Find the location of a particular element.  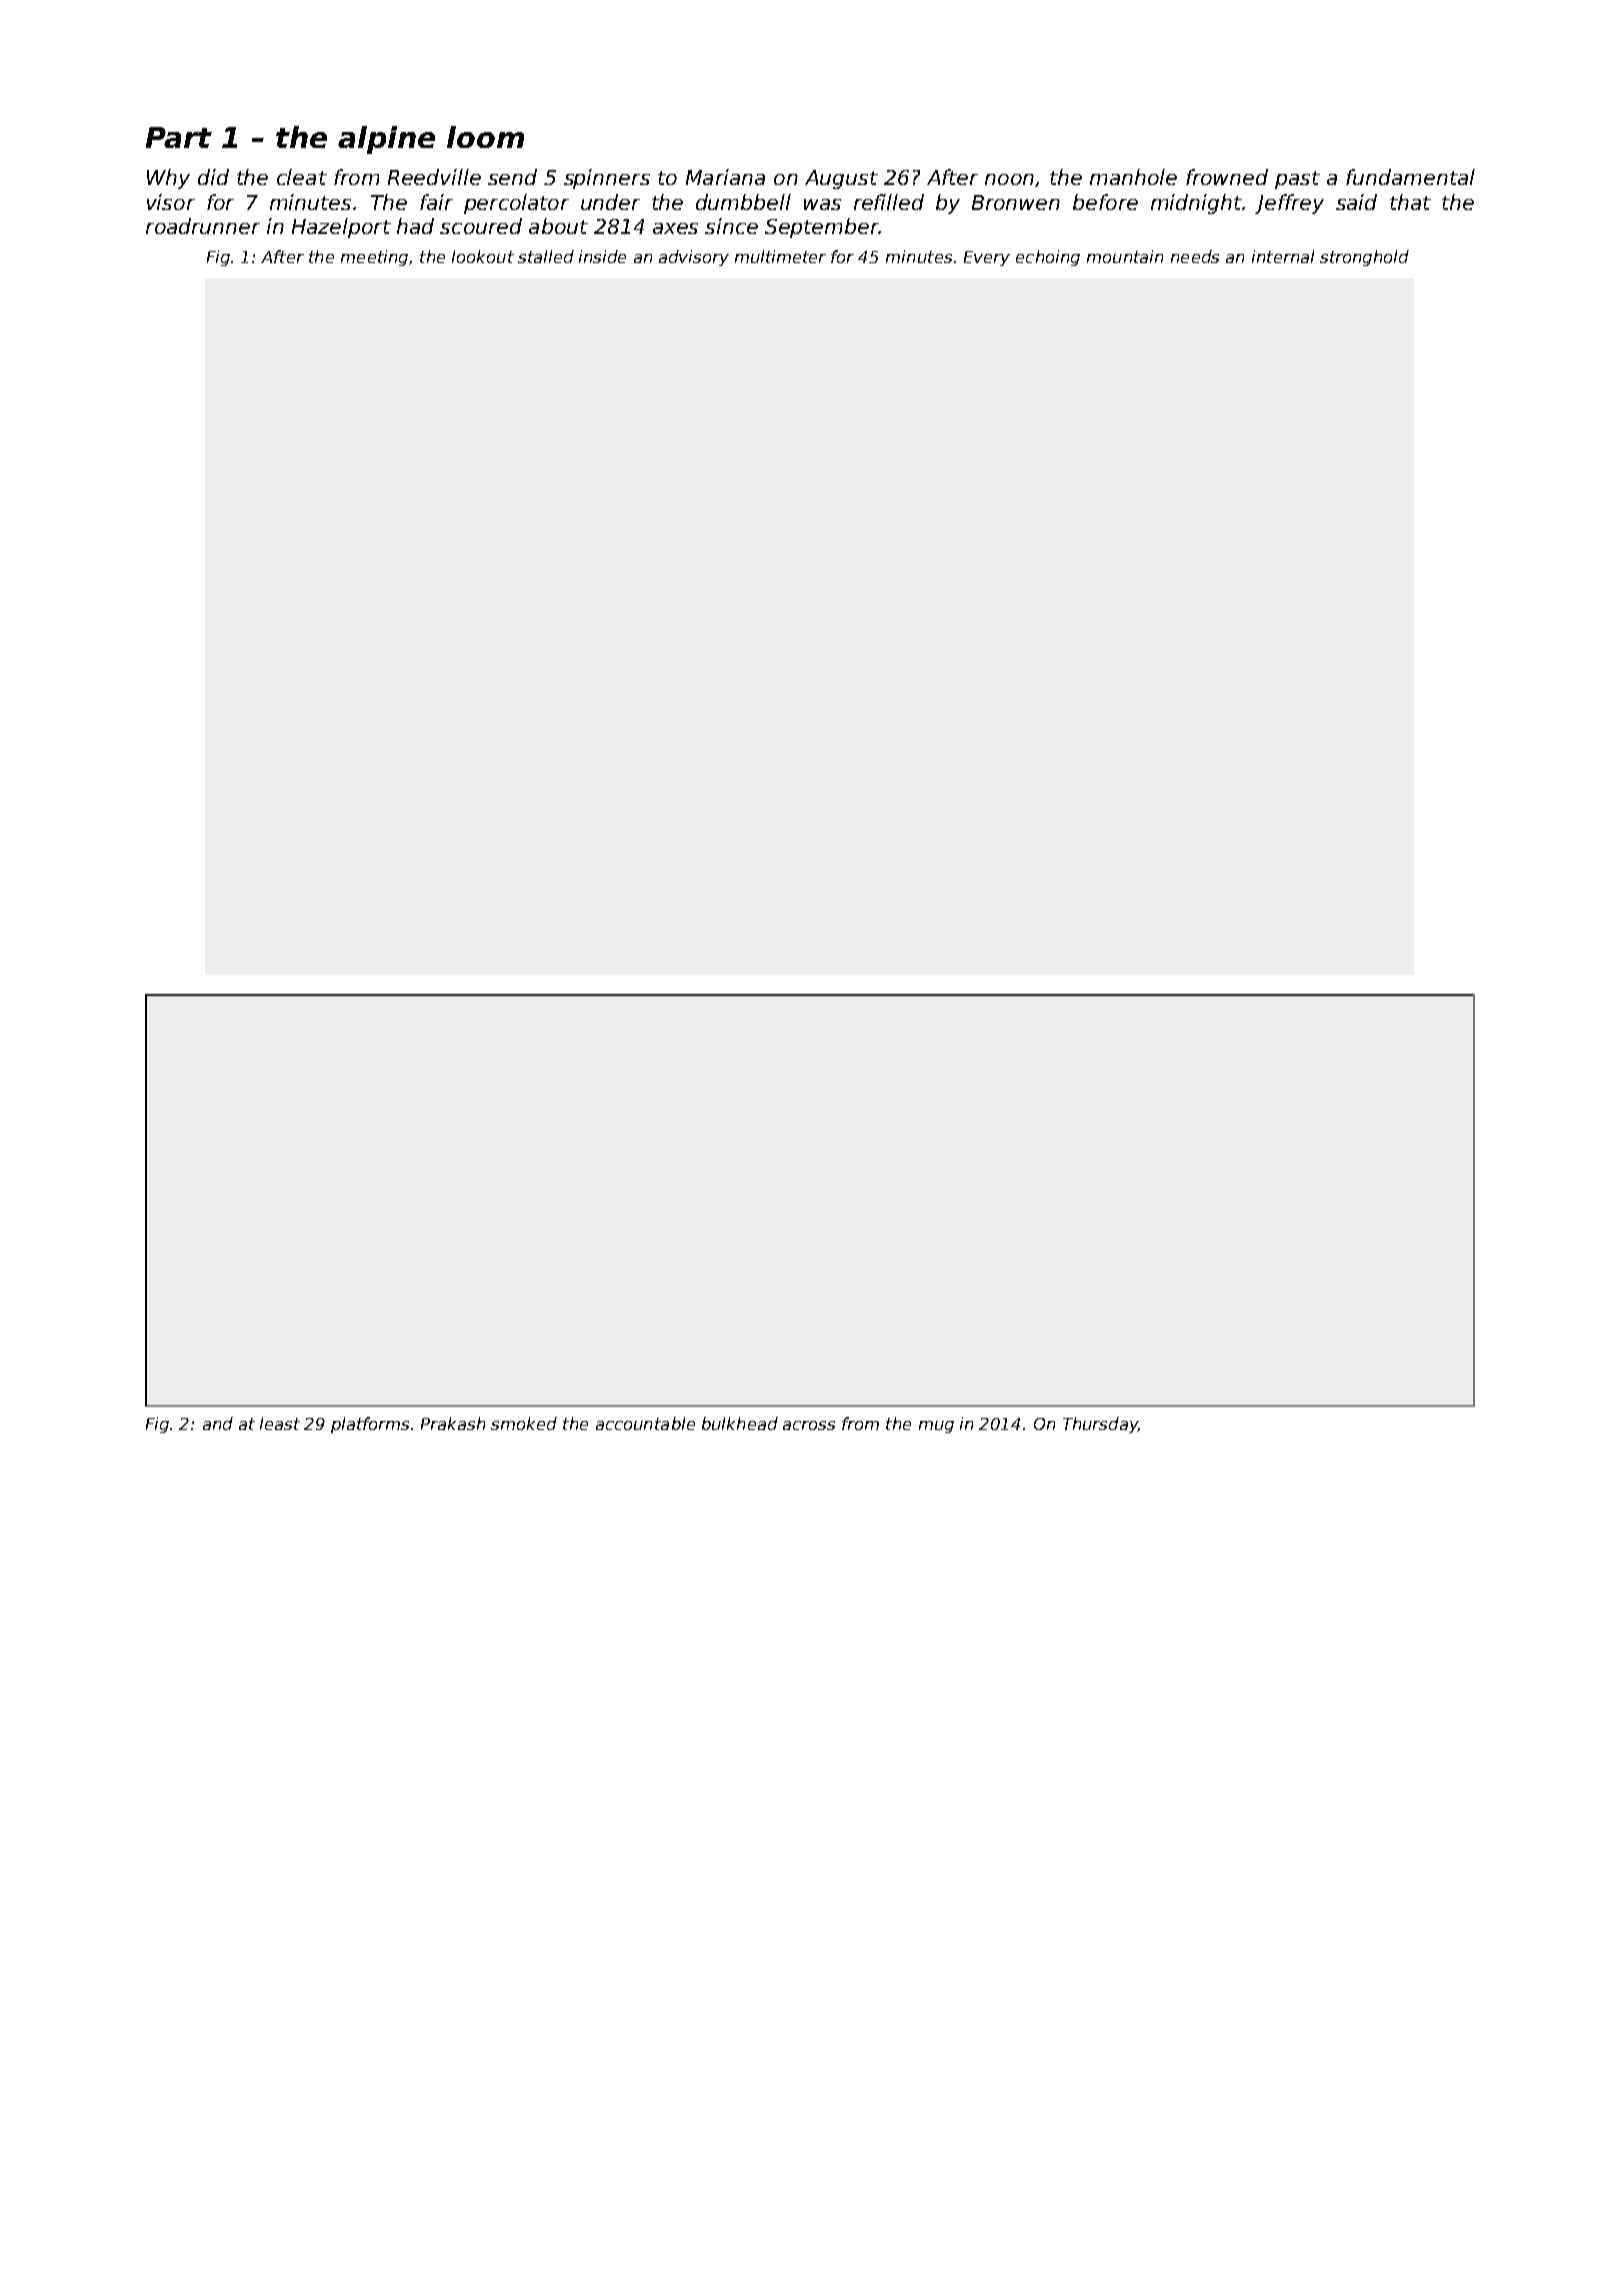

inside is located at coordinates (602, 256).
